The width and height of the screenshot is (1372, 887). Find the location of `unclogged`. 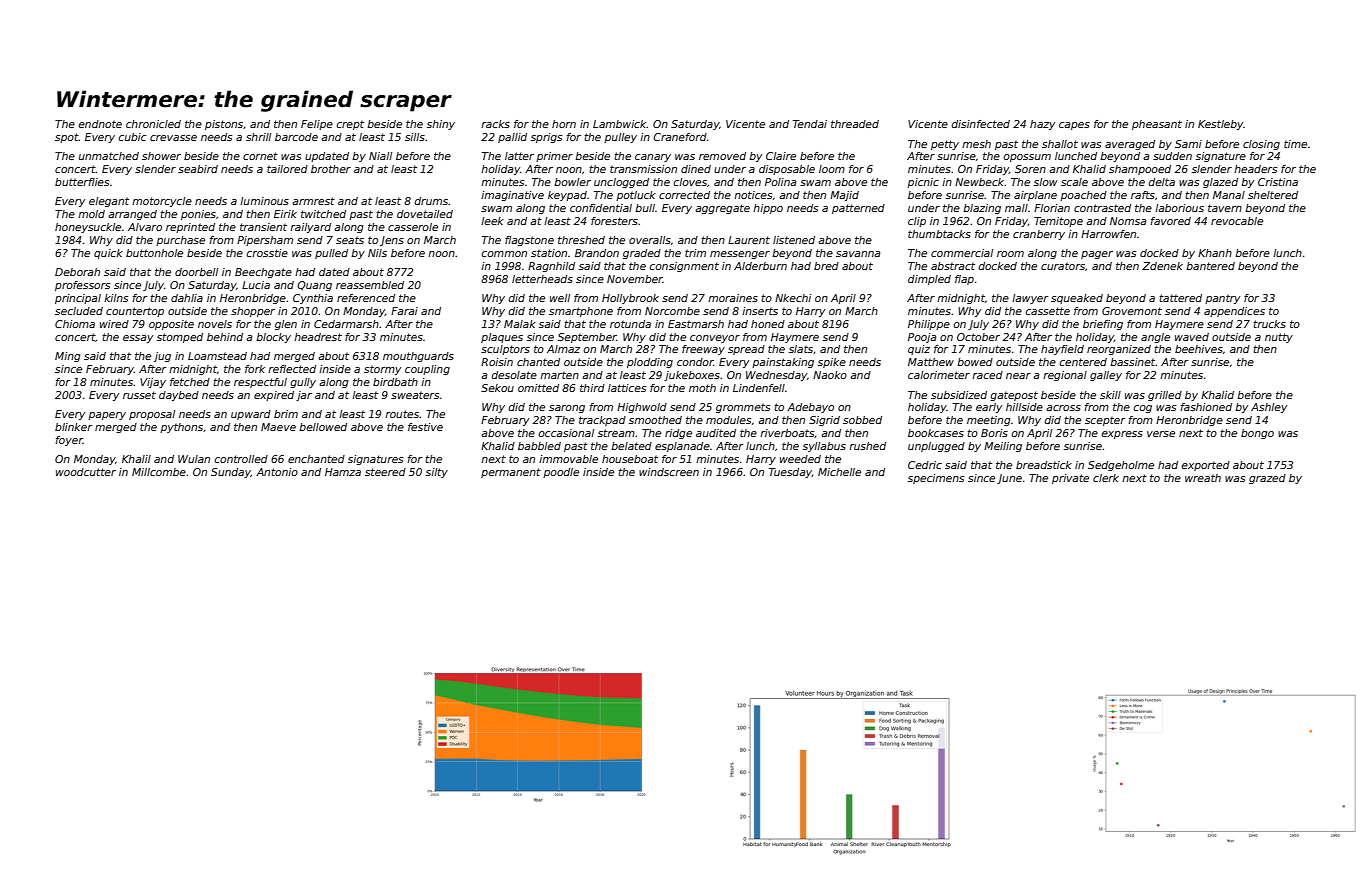

unclogged is located at coordinates (621, 183).
